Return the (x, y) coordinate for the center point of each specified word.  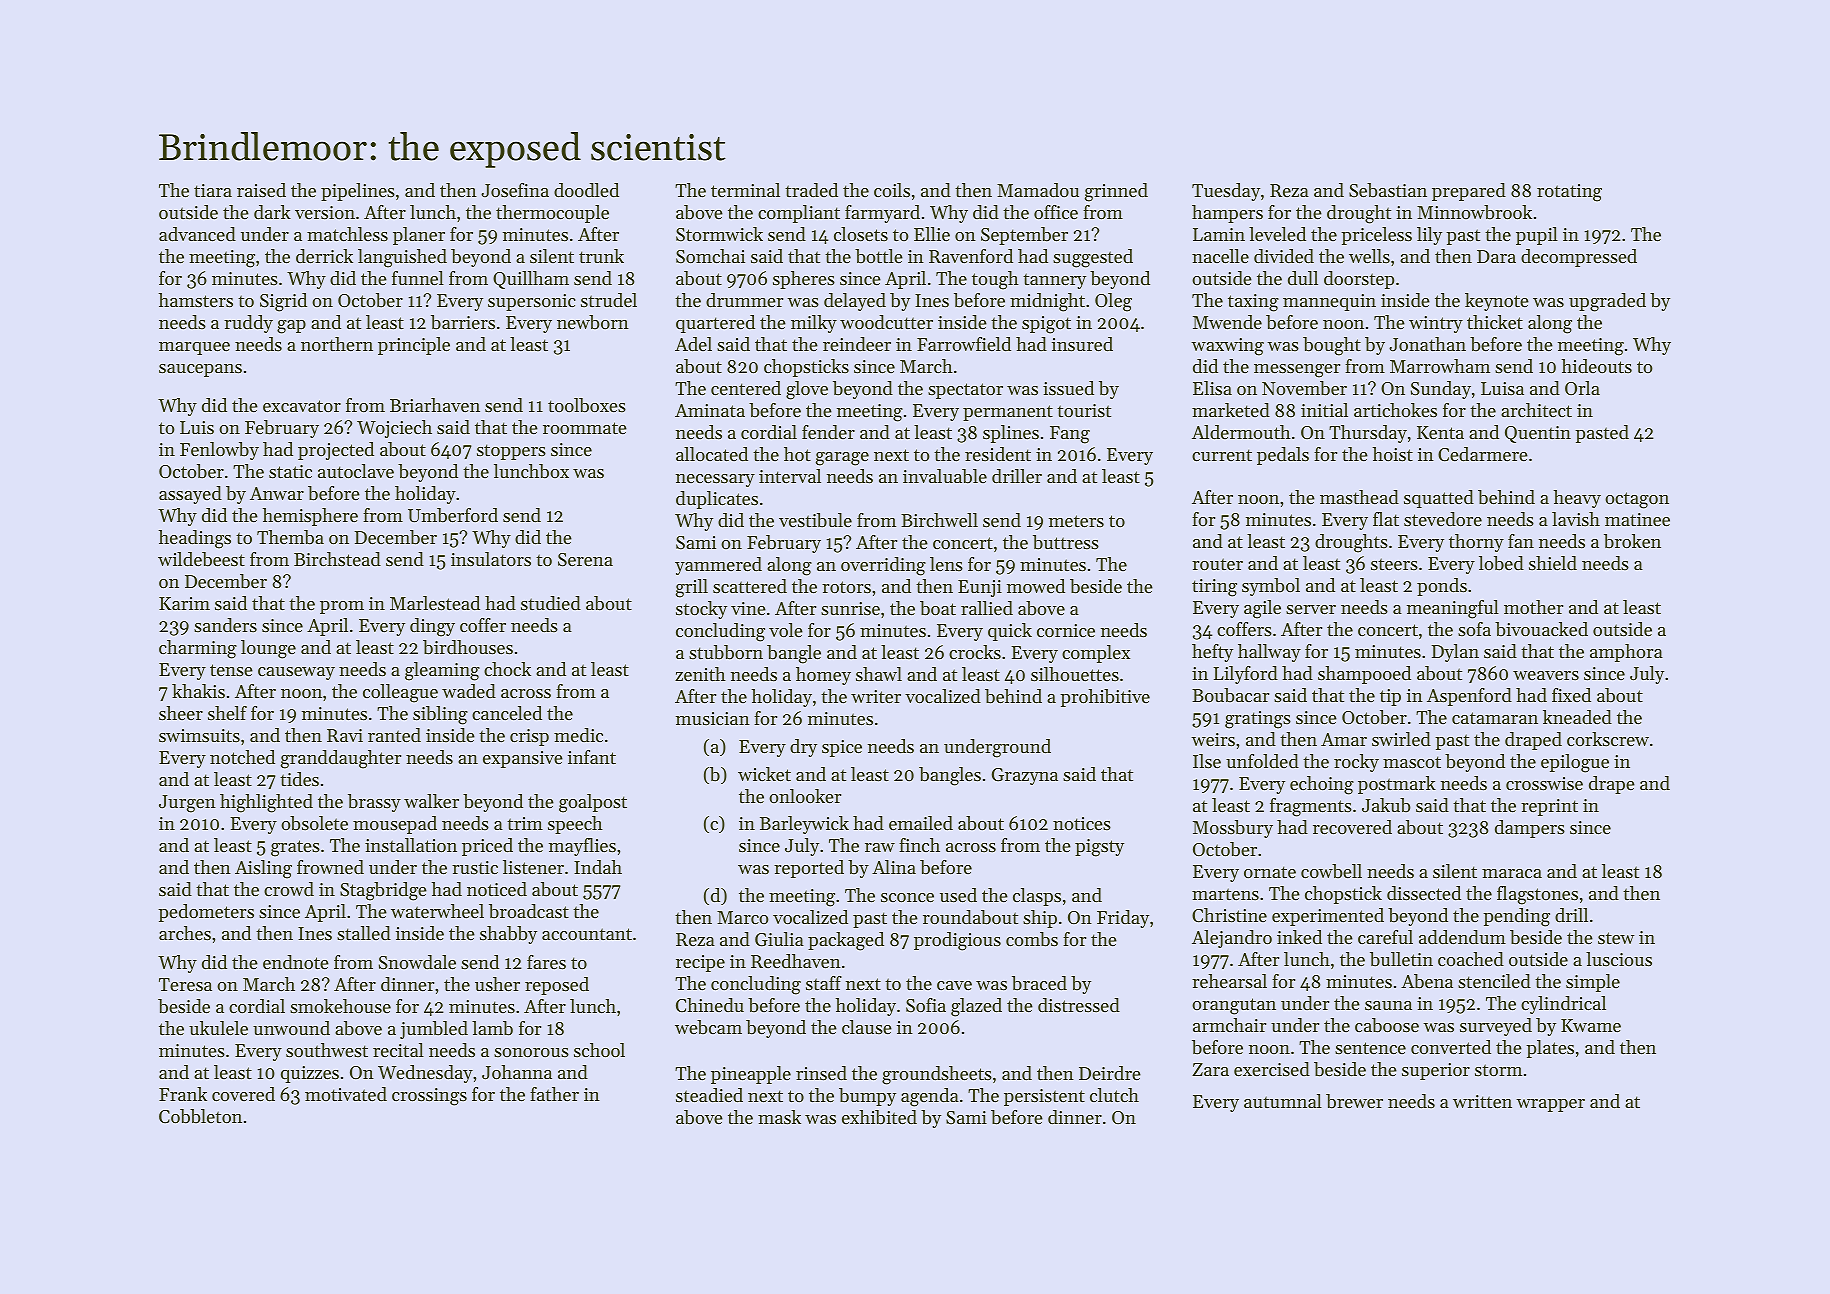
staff (824, 983)
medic (578, 735)
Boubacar (1230, 695)
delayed (855, 302)
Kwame (1591, 1025)
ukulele (218, 1028)
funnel (418, 278)
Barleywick (804, 825)
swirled (1401, 739)
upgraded (1607, 302)
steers (1394, 564)
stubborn (726, 652)
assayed (190, 495)
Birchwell (939, 520)
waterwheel (437, 911)
